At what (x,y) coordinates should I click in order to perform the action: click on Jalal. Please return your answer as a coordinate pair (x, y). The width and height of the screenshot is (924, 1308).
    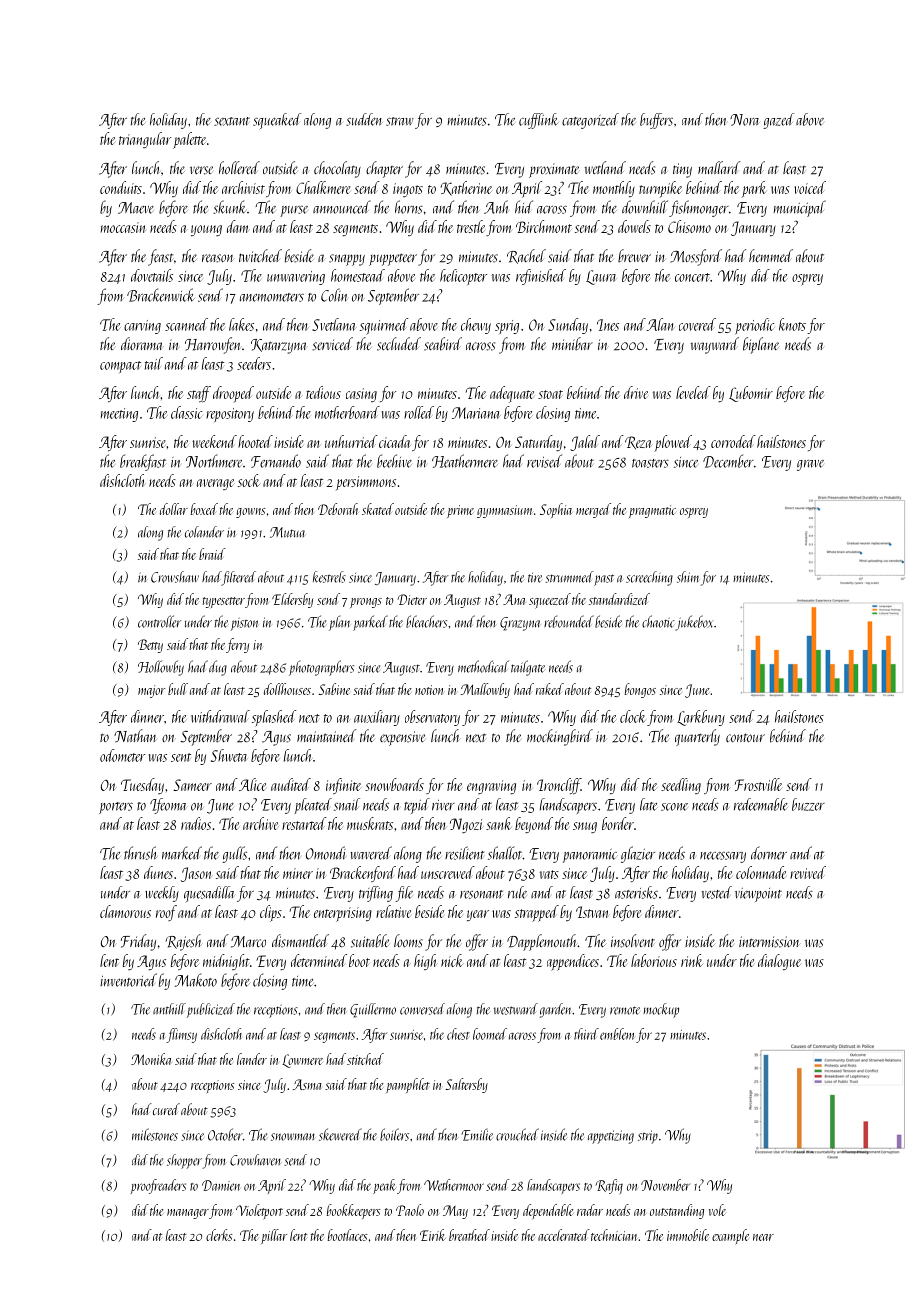
    Looking at the image, I should click on (585, 443).
